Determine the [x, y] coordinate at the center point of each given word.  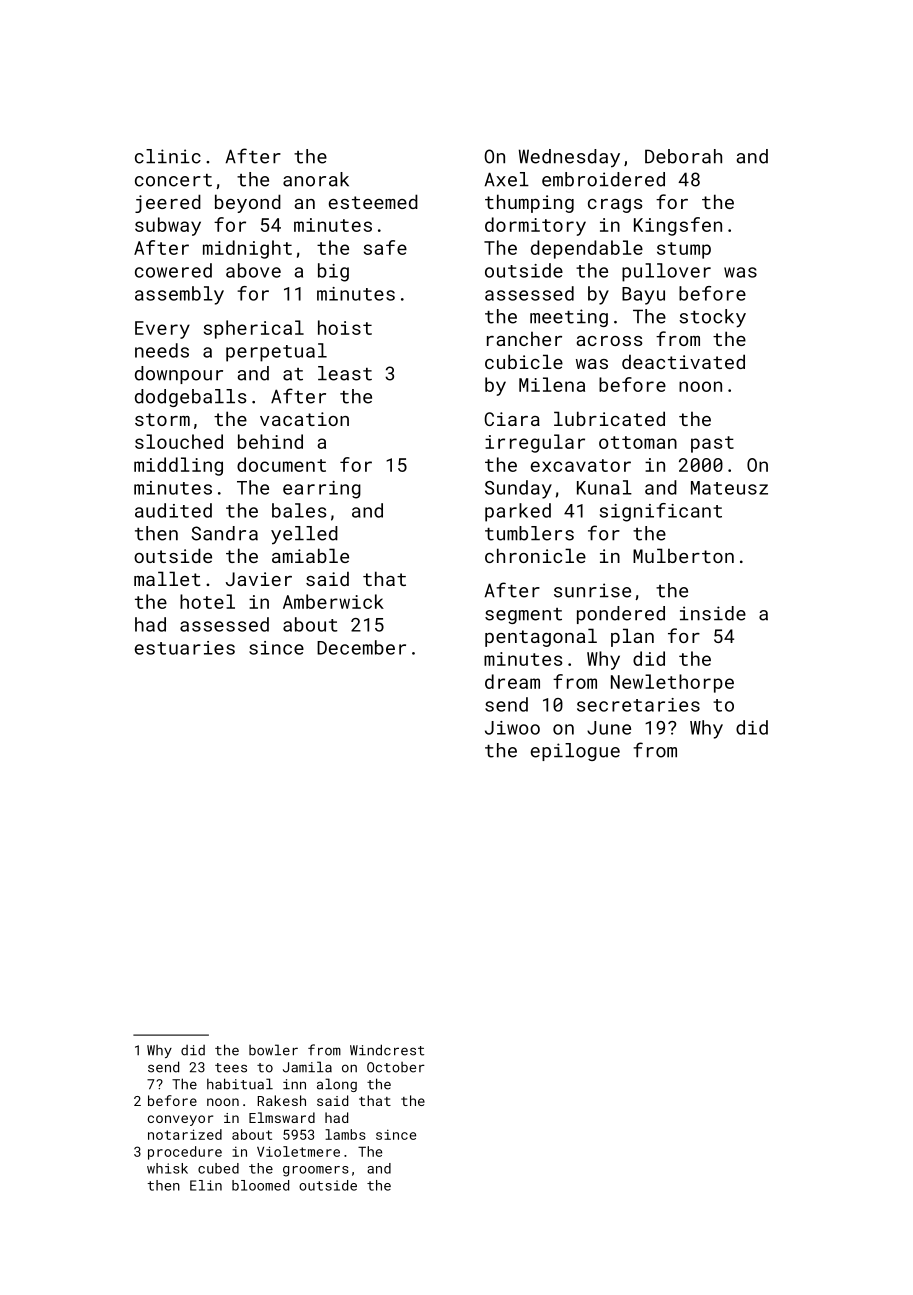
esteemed [373, 201]
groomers [316, 1171]
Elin [206, 1185]
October [396, 1067]
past [712, 444]
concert [173, 180]
